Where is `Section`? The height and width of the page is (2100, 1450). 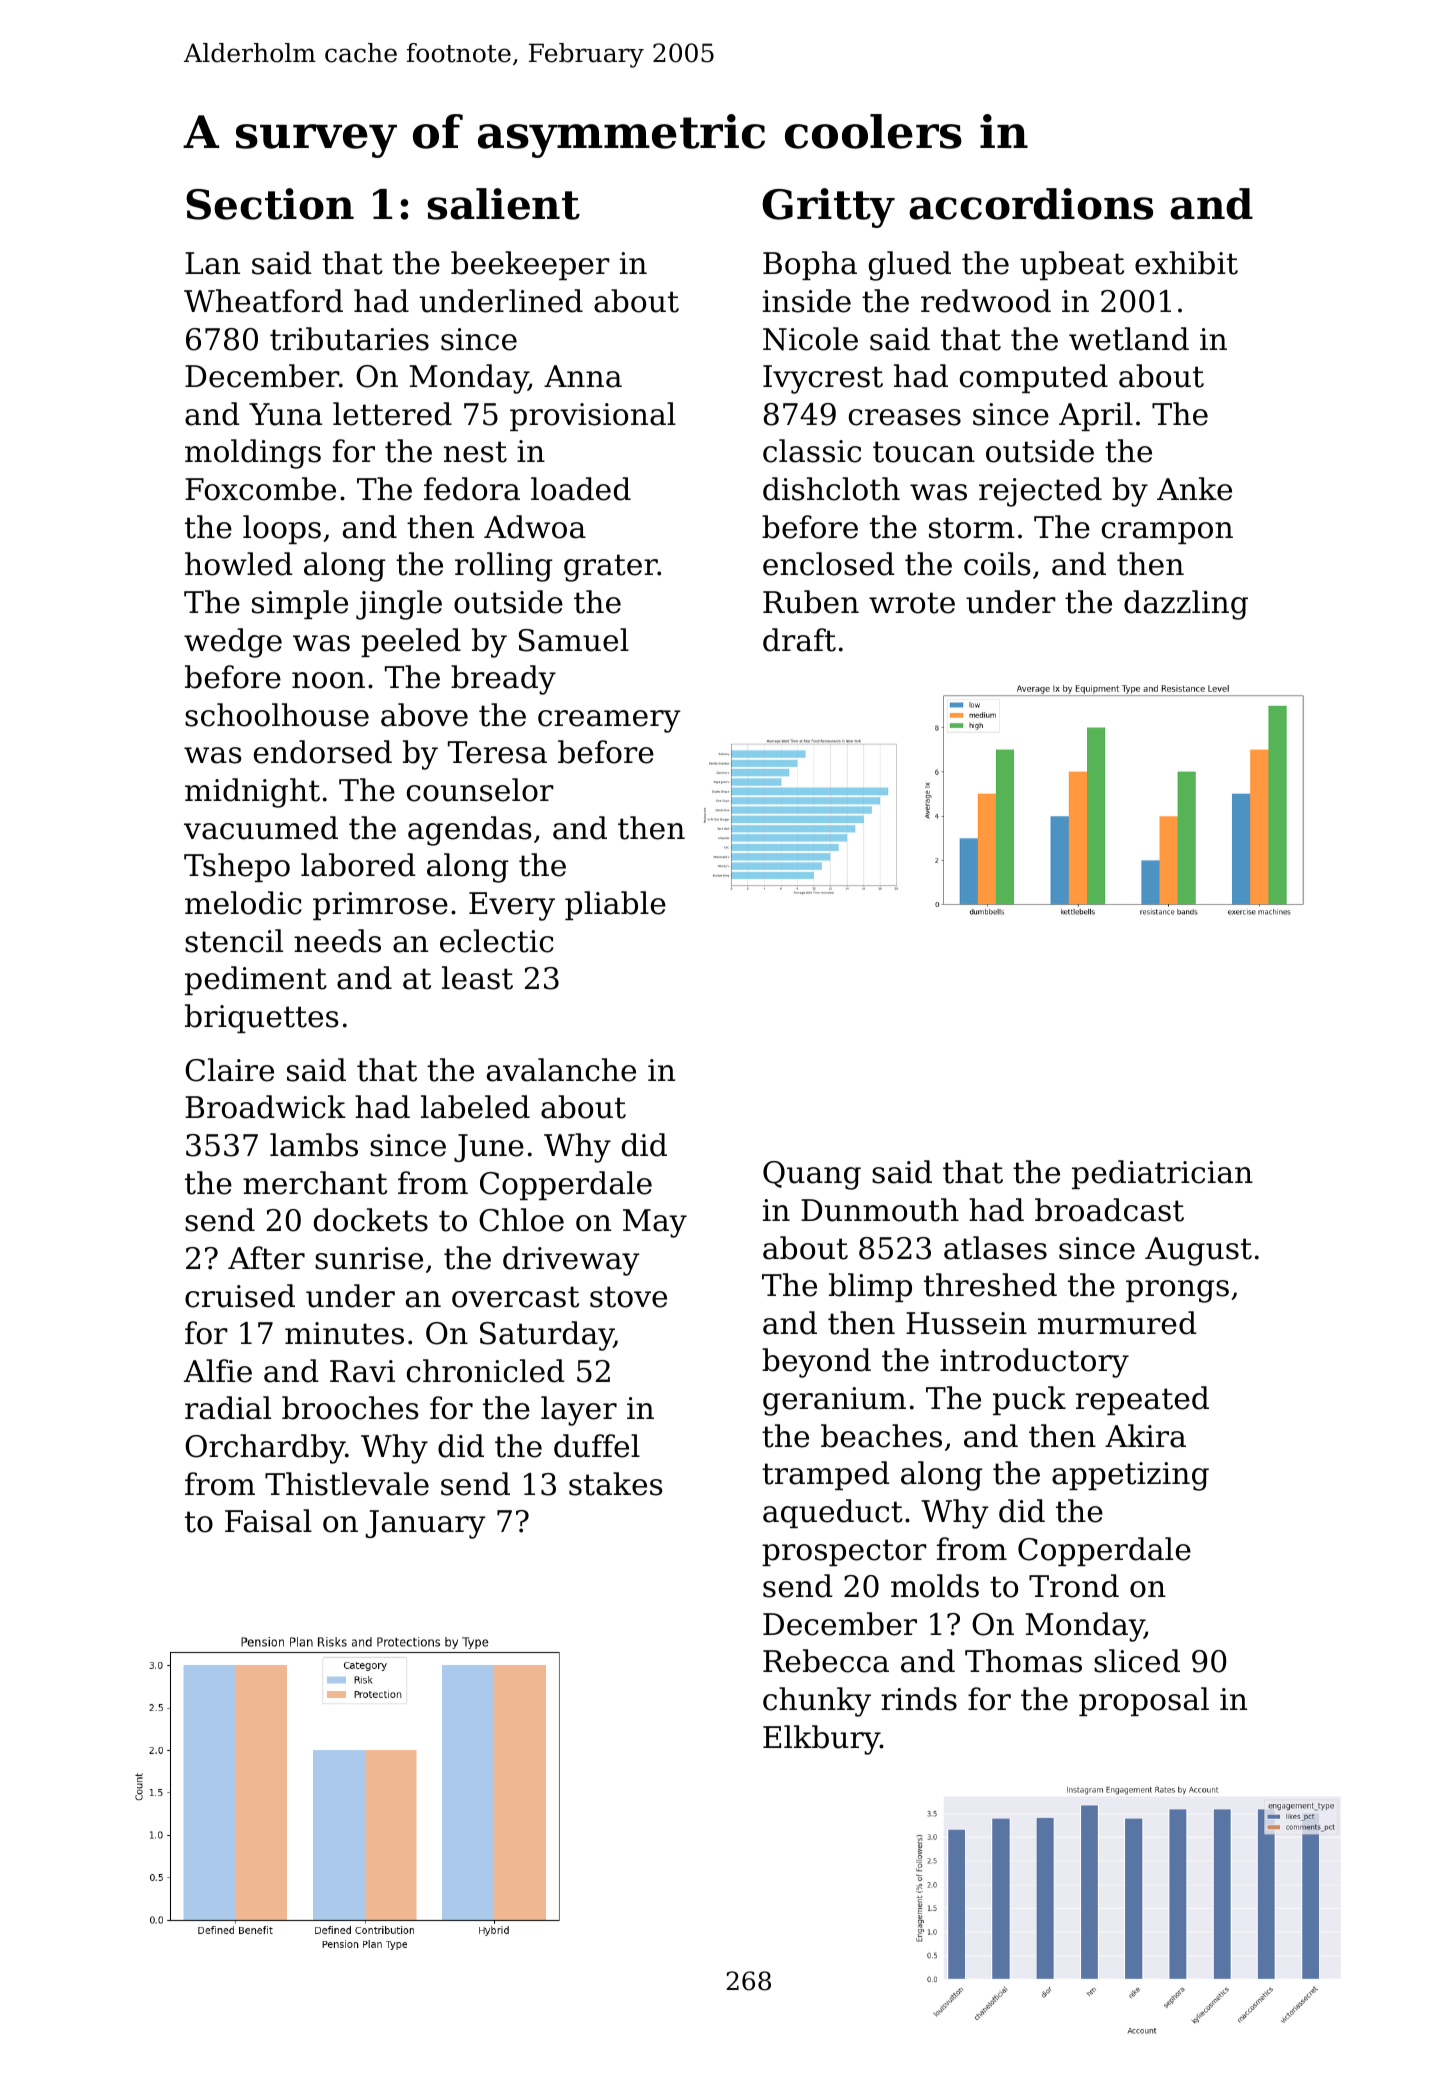 Section is located at coordinates (270, 204).
